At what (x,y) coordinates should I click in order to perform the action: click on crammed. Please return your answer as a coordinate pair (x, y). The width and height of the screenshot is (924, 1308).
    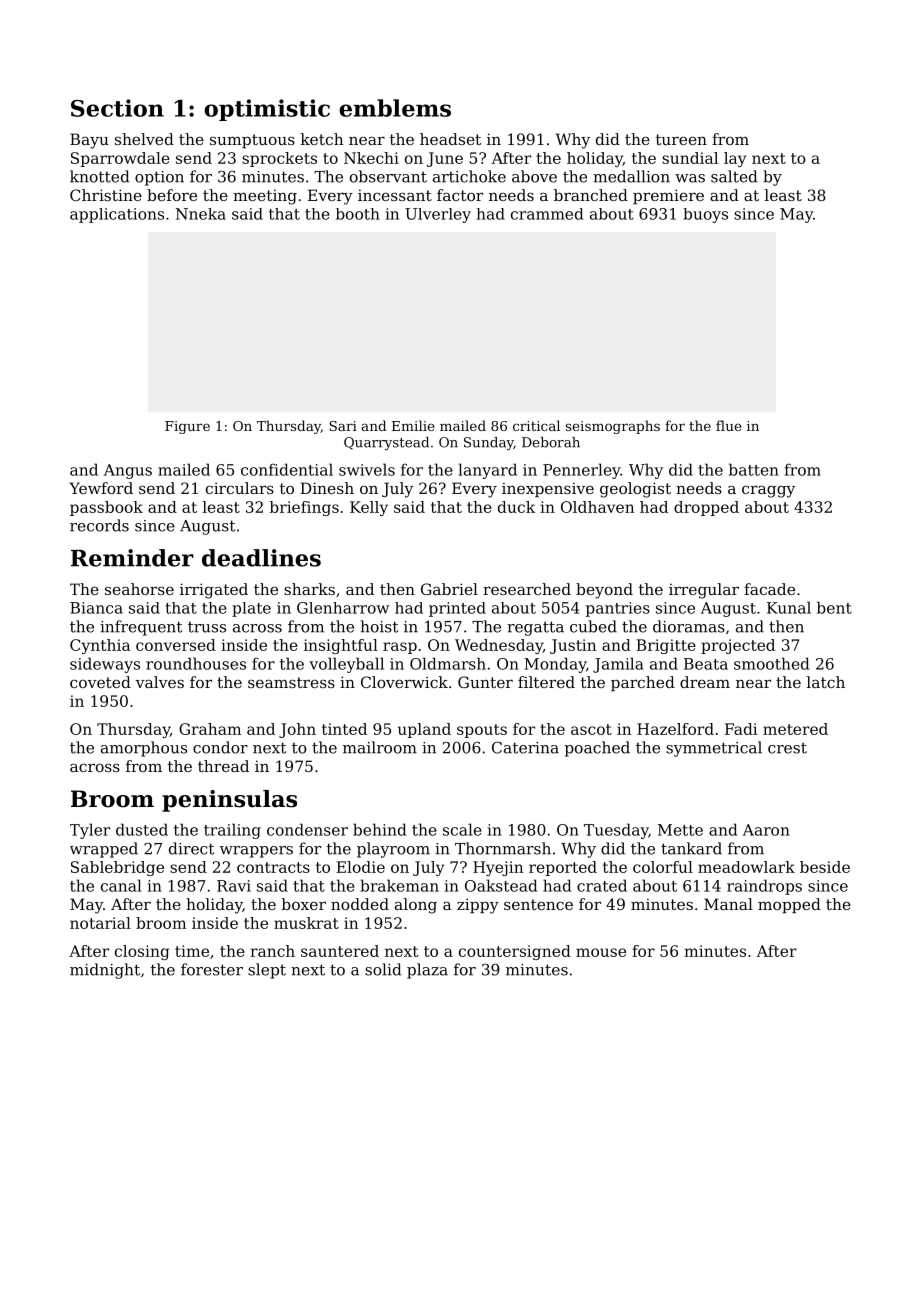
    Looking at the image, I should click on (547, 214).
